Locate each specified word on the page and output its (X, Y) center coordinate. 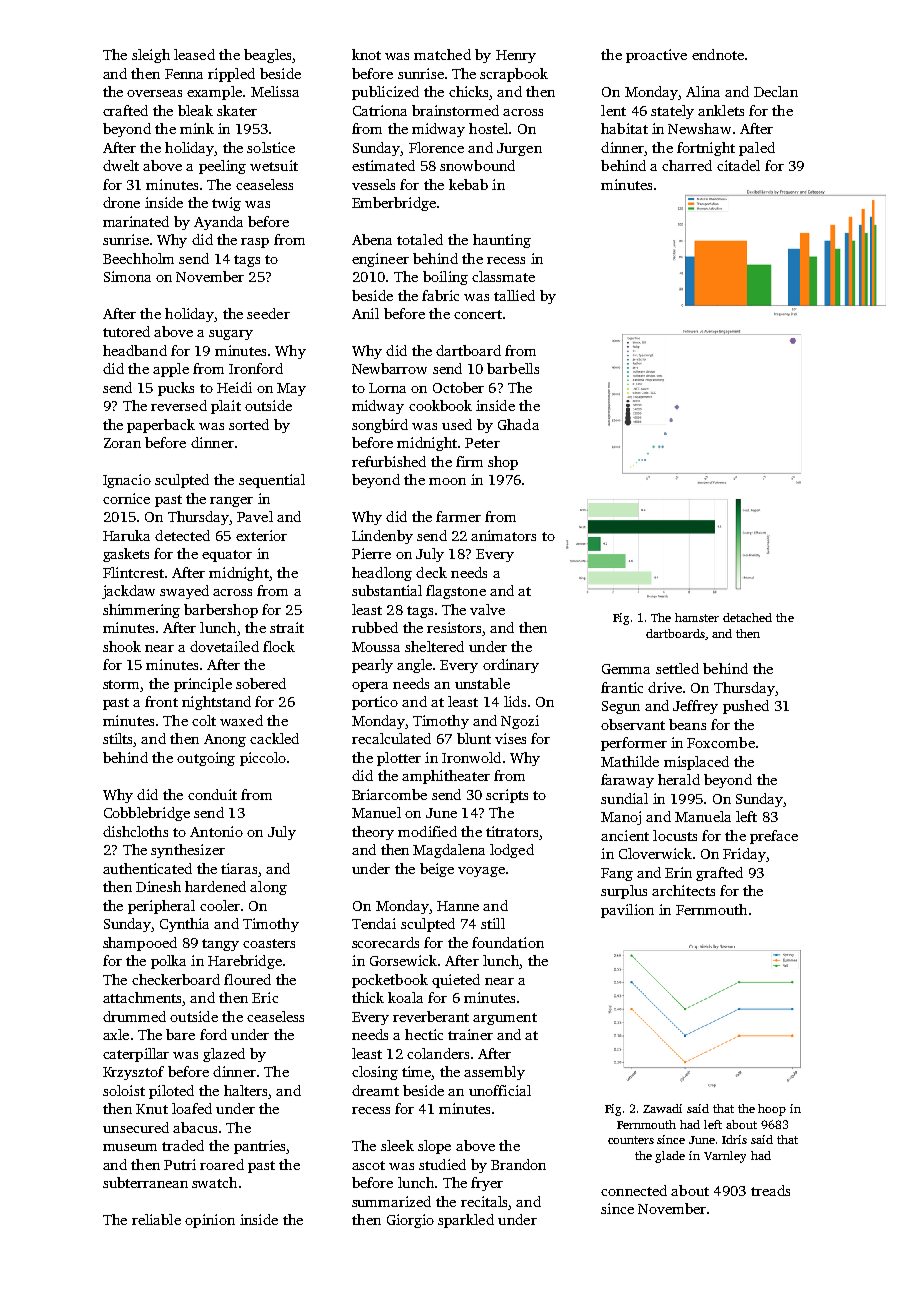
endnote (718, 54)
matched (442, 54)
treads (770, 1190)
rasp (255, 243)
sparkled (466, 1221)
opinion (210, 1221)
